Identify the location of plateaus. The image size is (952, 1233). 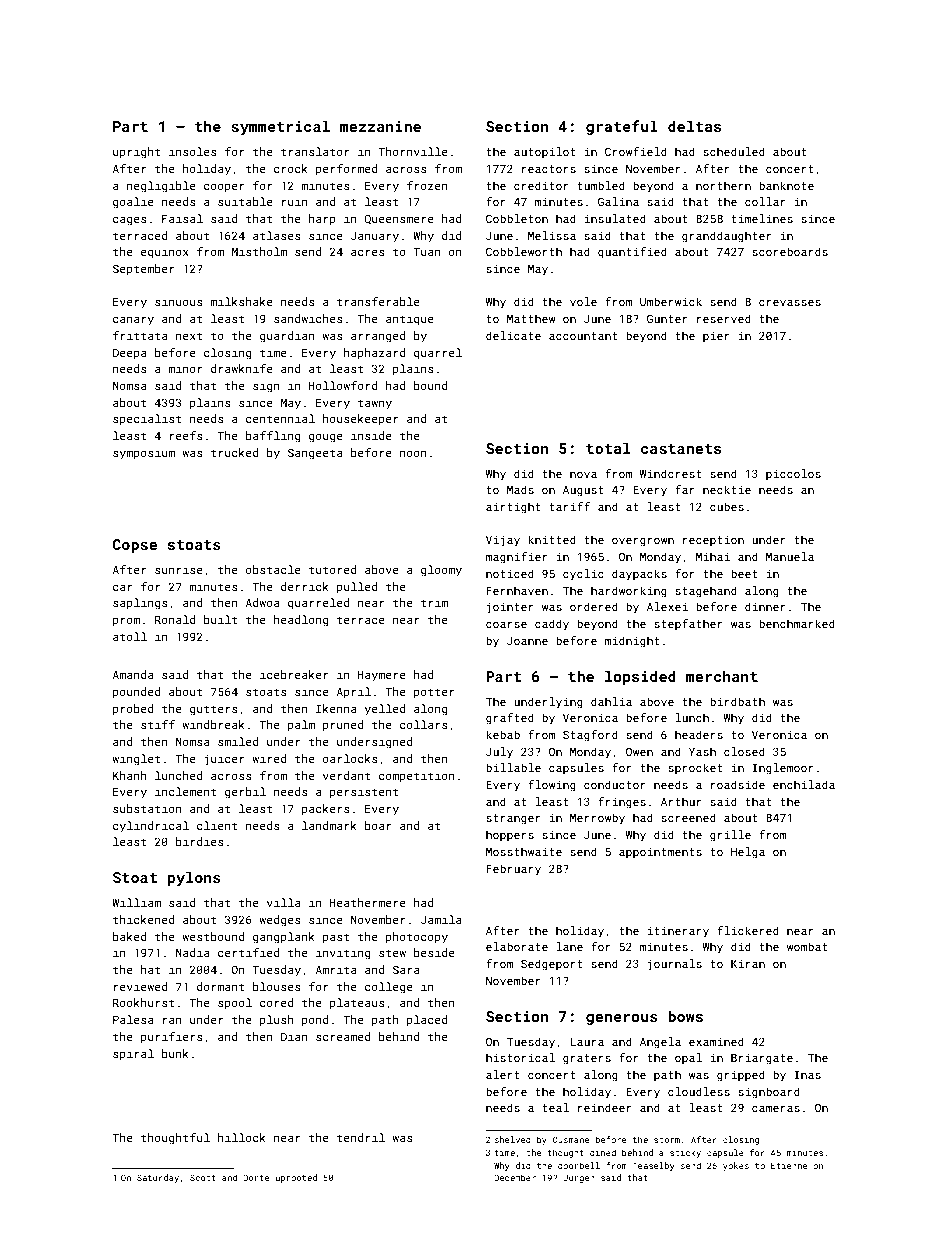
(357, 1004).
